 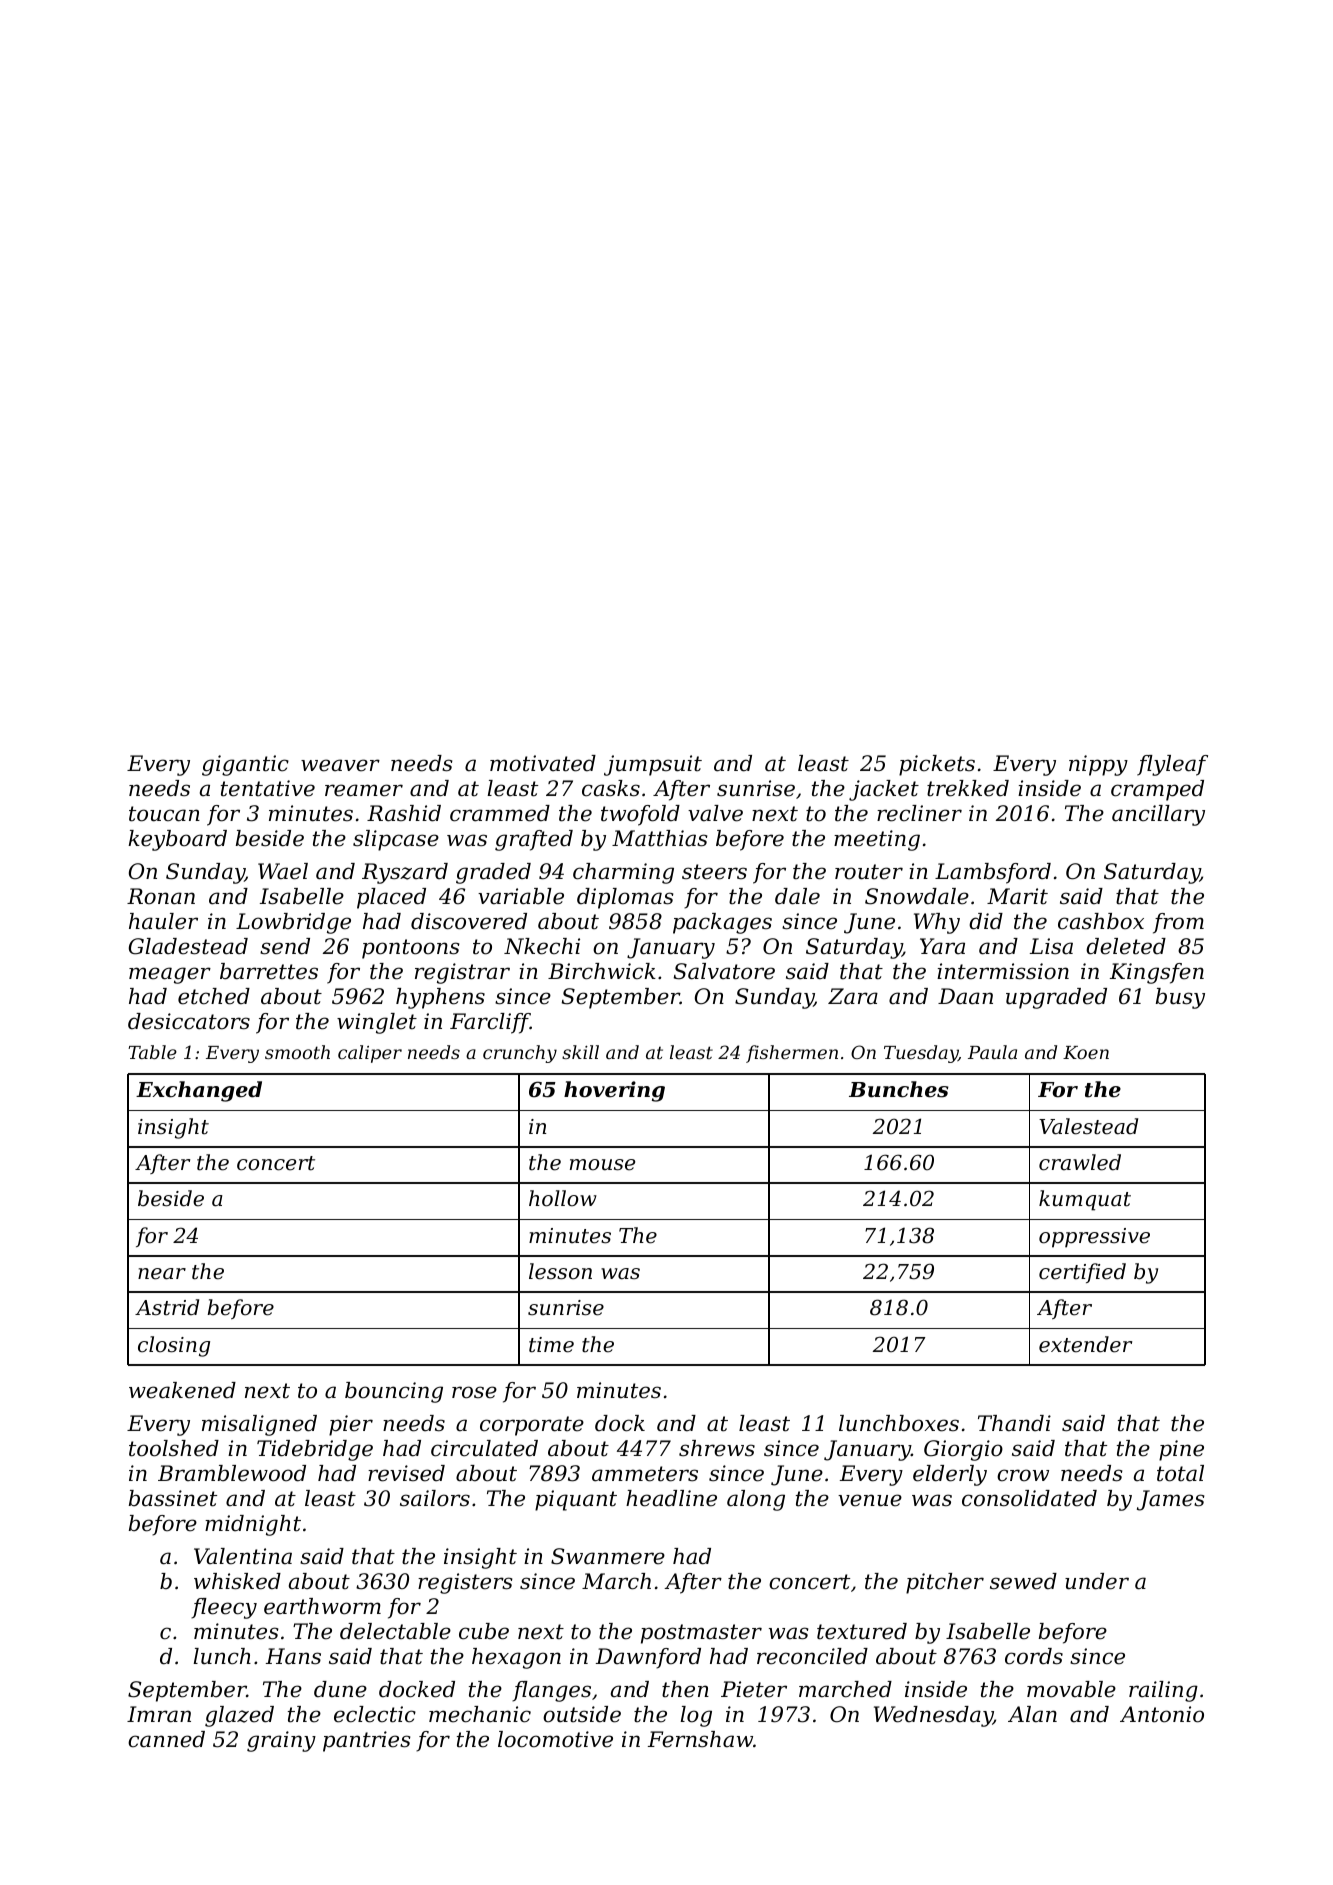 What do you see at coordinates (173, 1498) in the document?
I see `bassinet` at bounding box center [173, 1498].
